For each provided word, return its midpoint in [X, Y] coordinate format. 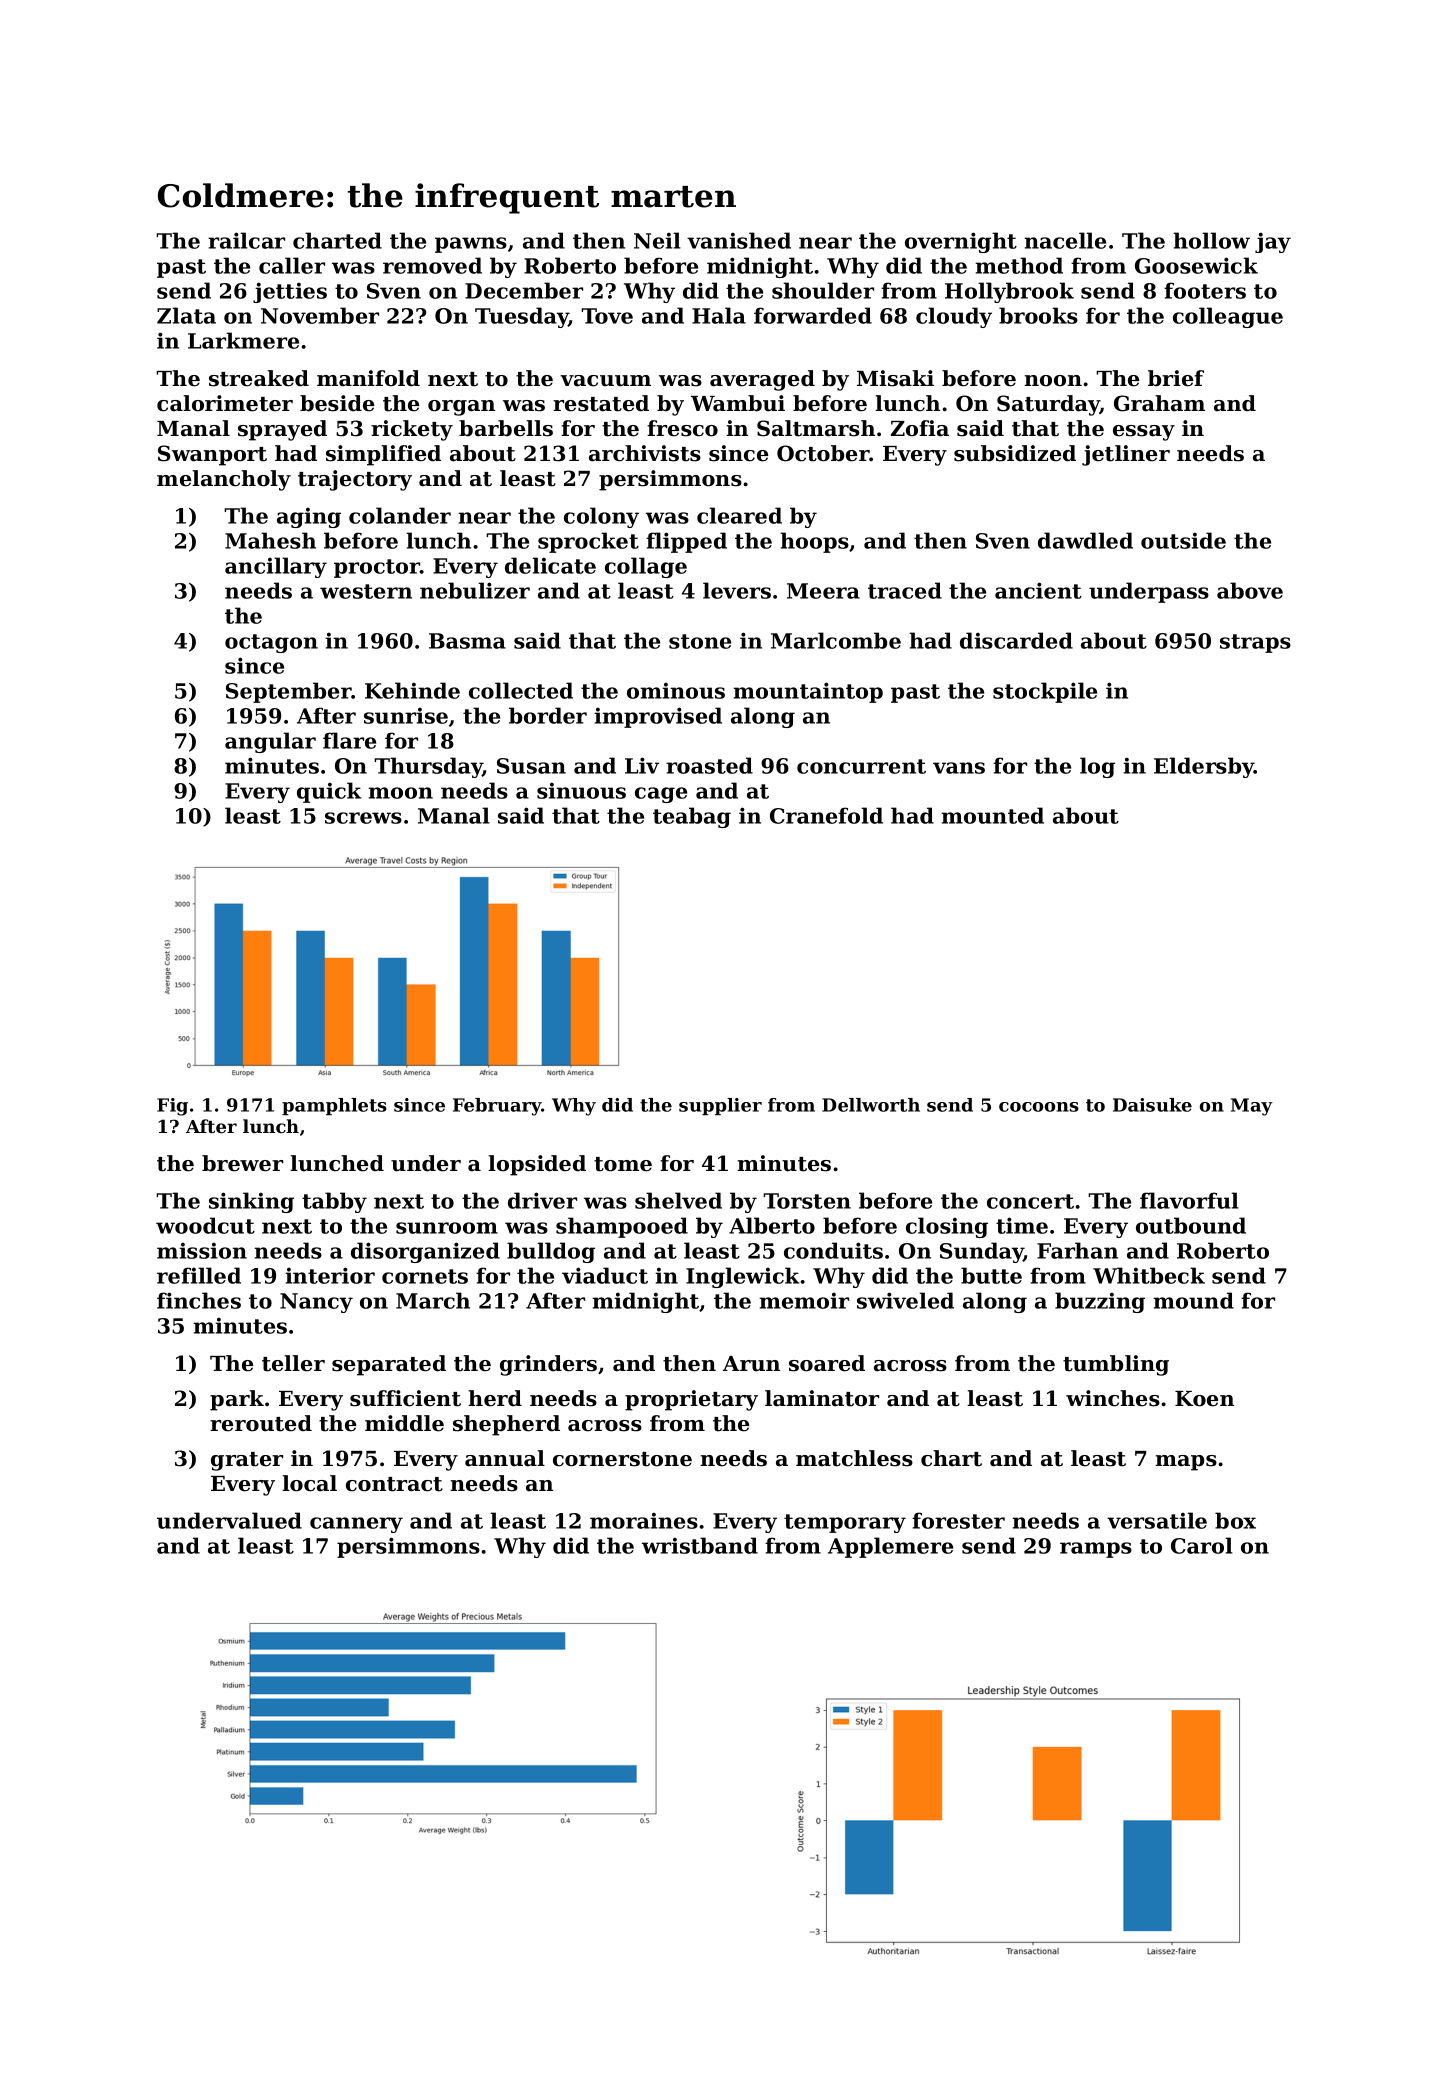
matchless [854, 1458]
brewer [242, 1163]
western [366, 591]
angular [270, 742]
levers [737, 590]
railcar [246, 240]
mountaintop [808, 692]
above [1250, 590]
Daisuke [1152, 1105]
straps [1255, 643]
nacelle [1065, 240]
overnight [961, 242]
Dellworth [871, 1105]
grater [247, 1461]
